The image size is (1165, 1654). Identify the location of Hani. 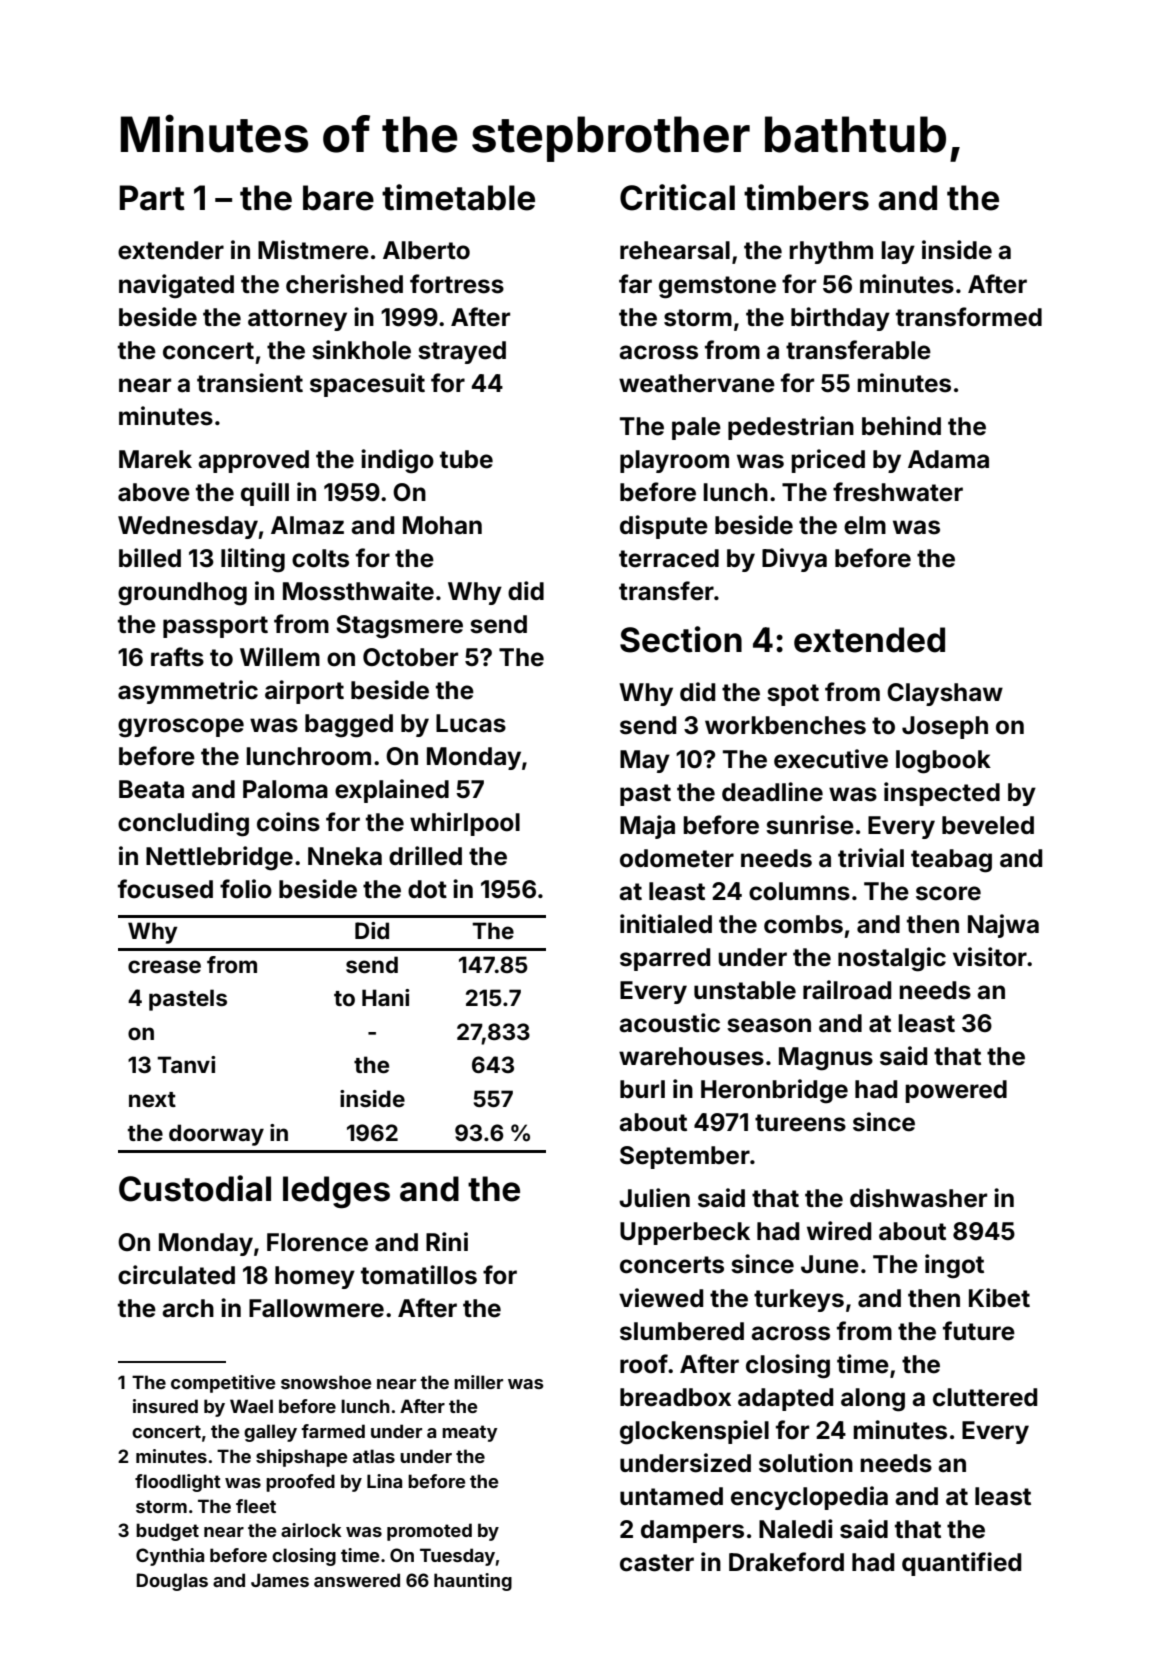
(385, 997).
